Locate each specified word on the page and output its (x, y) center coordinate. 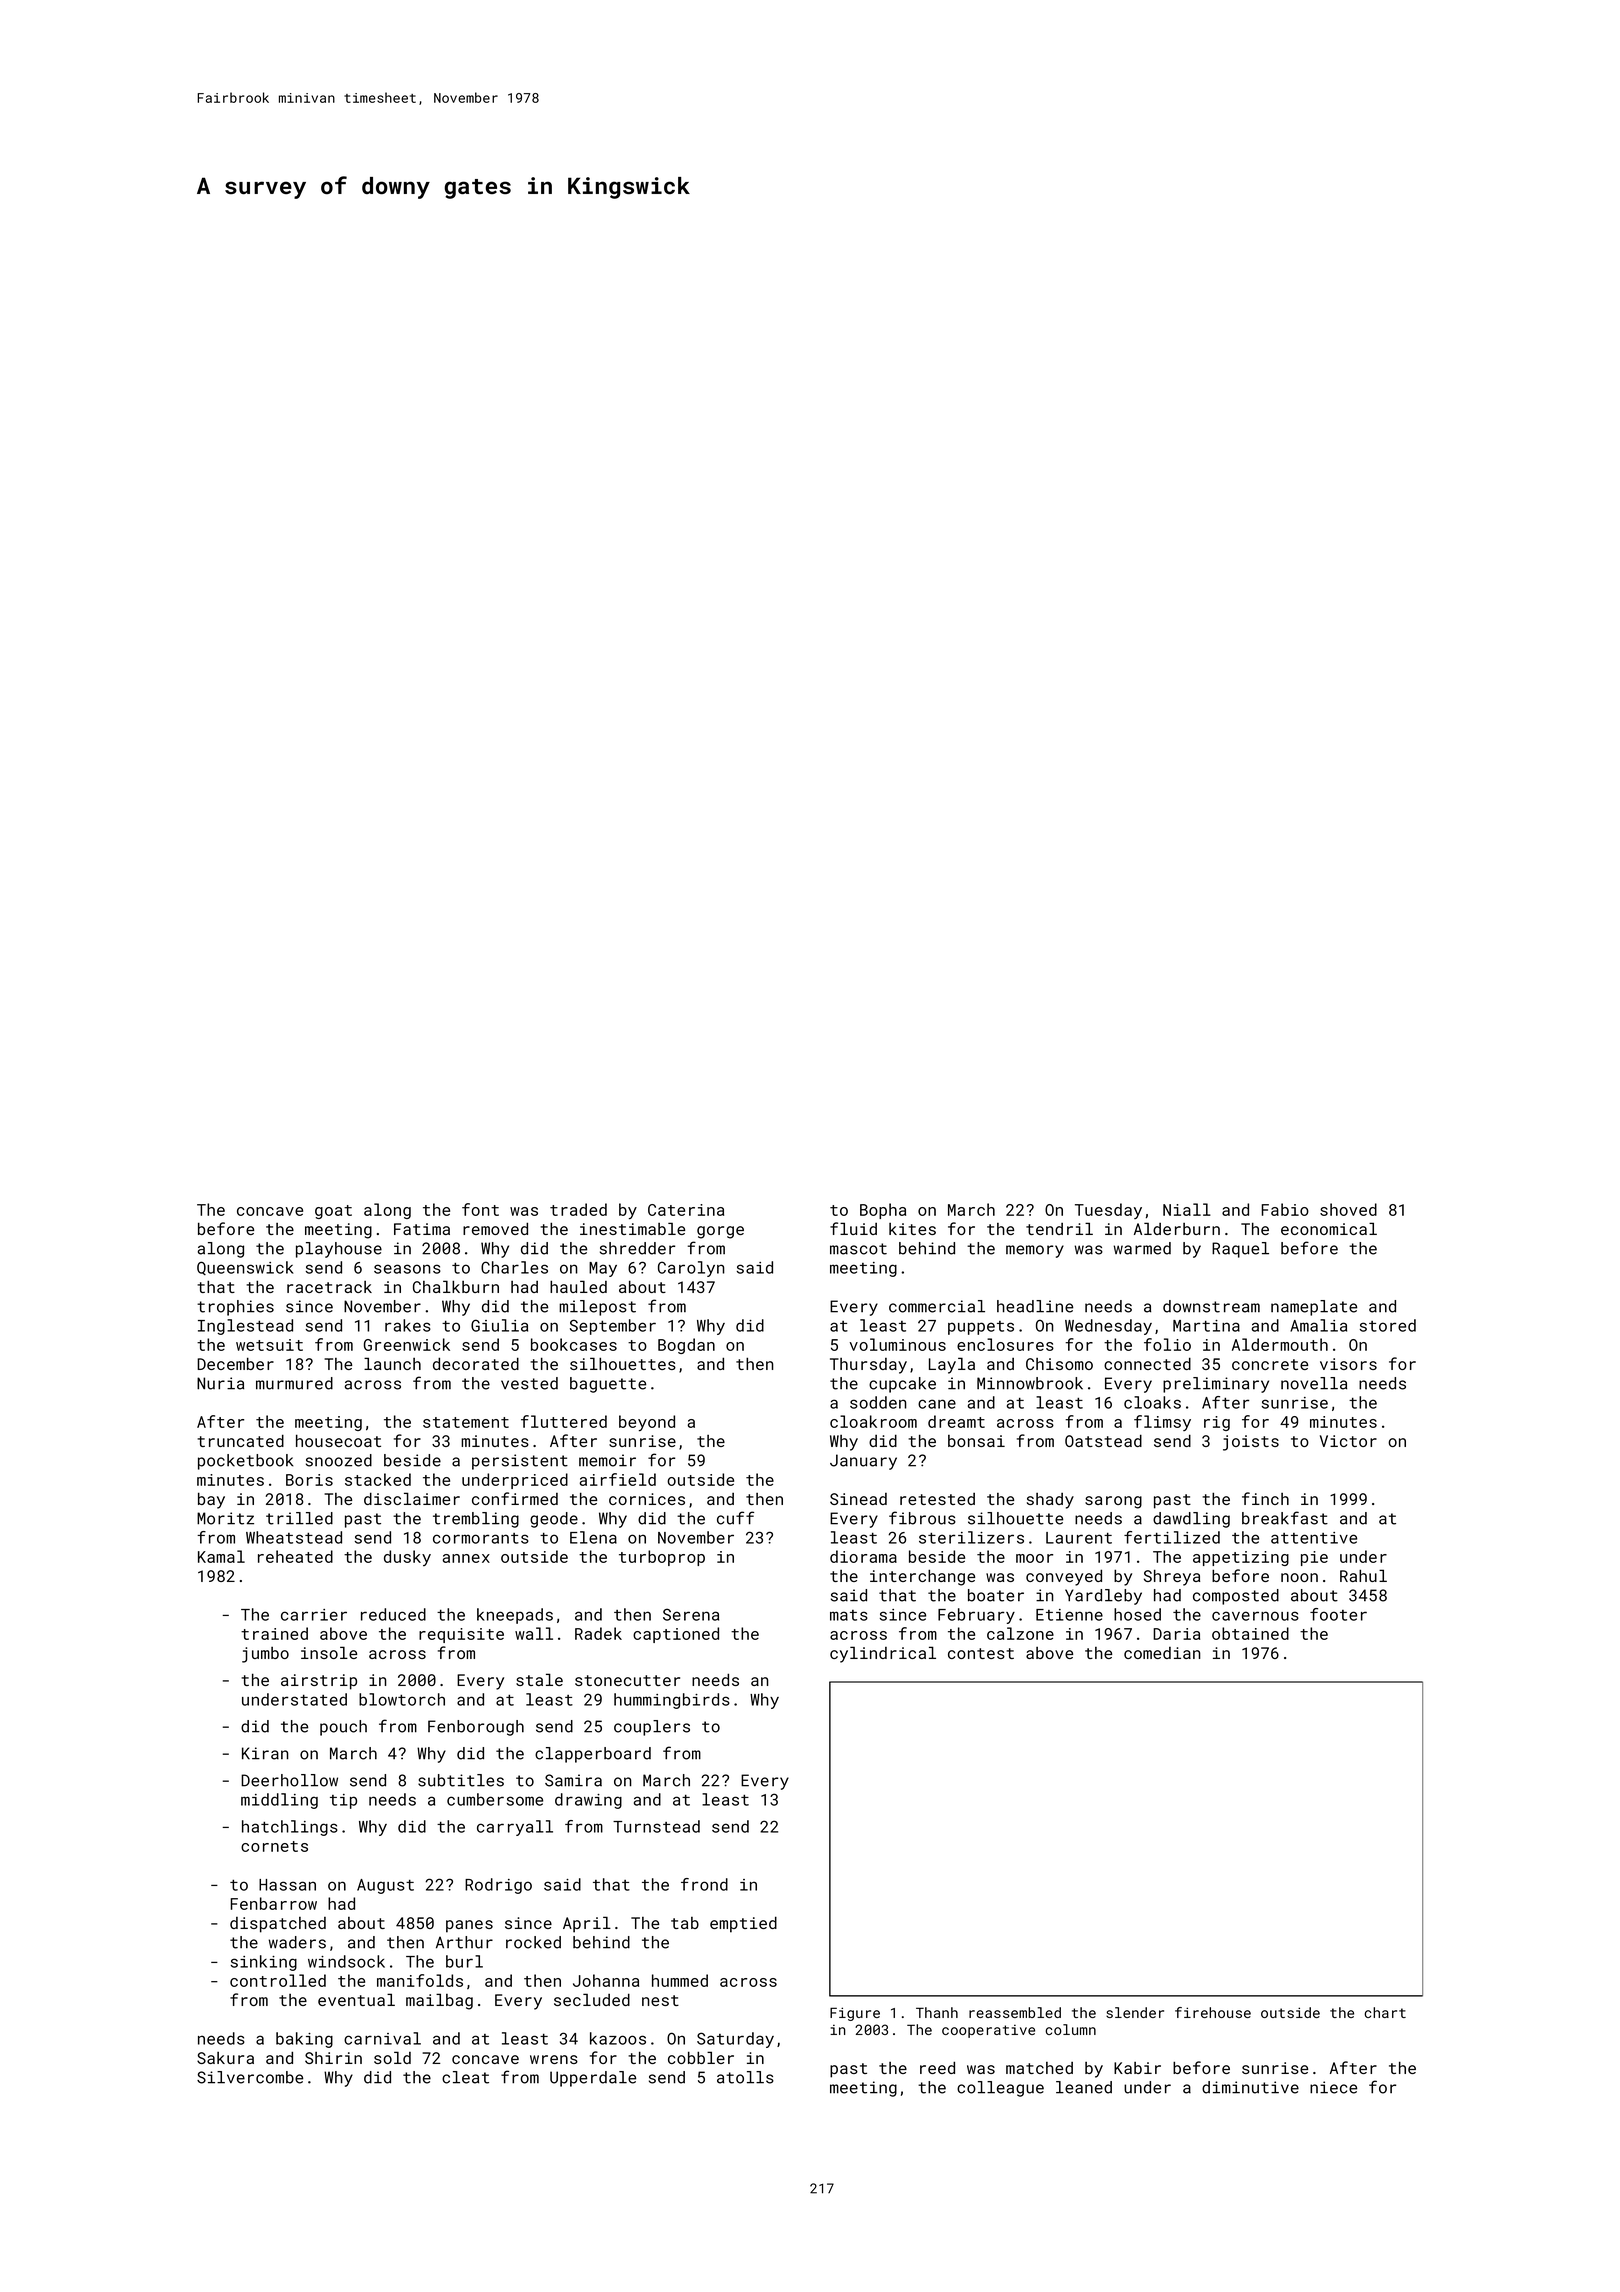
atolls (745, 2077)
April (587, 1924)
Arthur (464, 1942)
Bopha (883, 1211)
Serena (691, 1614)
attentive (1314, 1538)
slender (1135, 2012)
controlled (278, 1980)
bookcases (574, 1344)
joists (1251, 1443)
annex (466, 1558)
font (480, 1209)
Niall (1187, 1209)
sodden (878, 1402)
